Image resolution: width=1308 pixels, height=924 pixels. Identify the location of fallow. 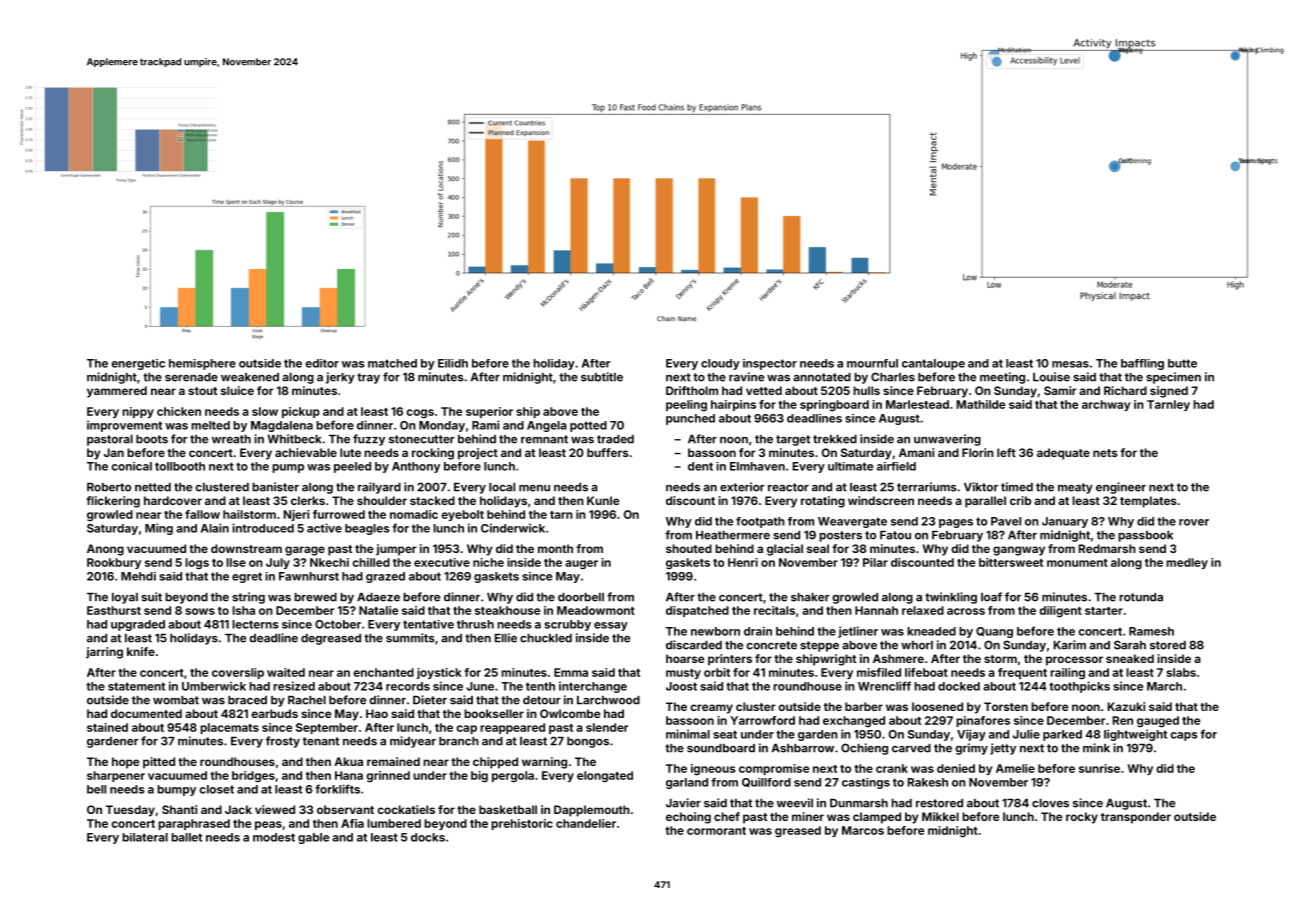
(202, 514).
